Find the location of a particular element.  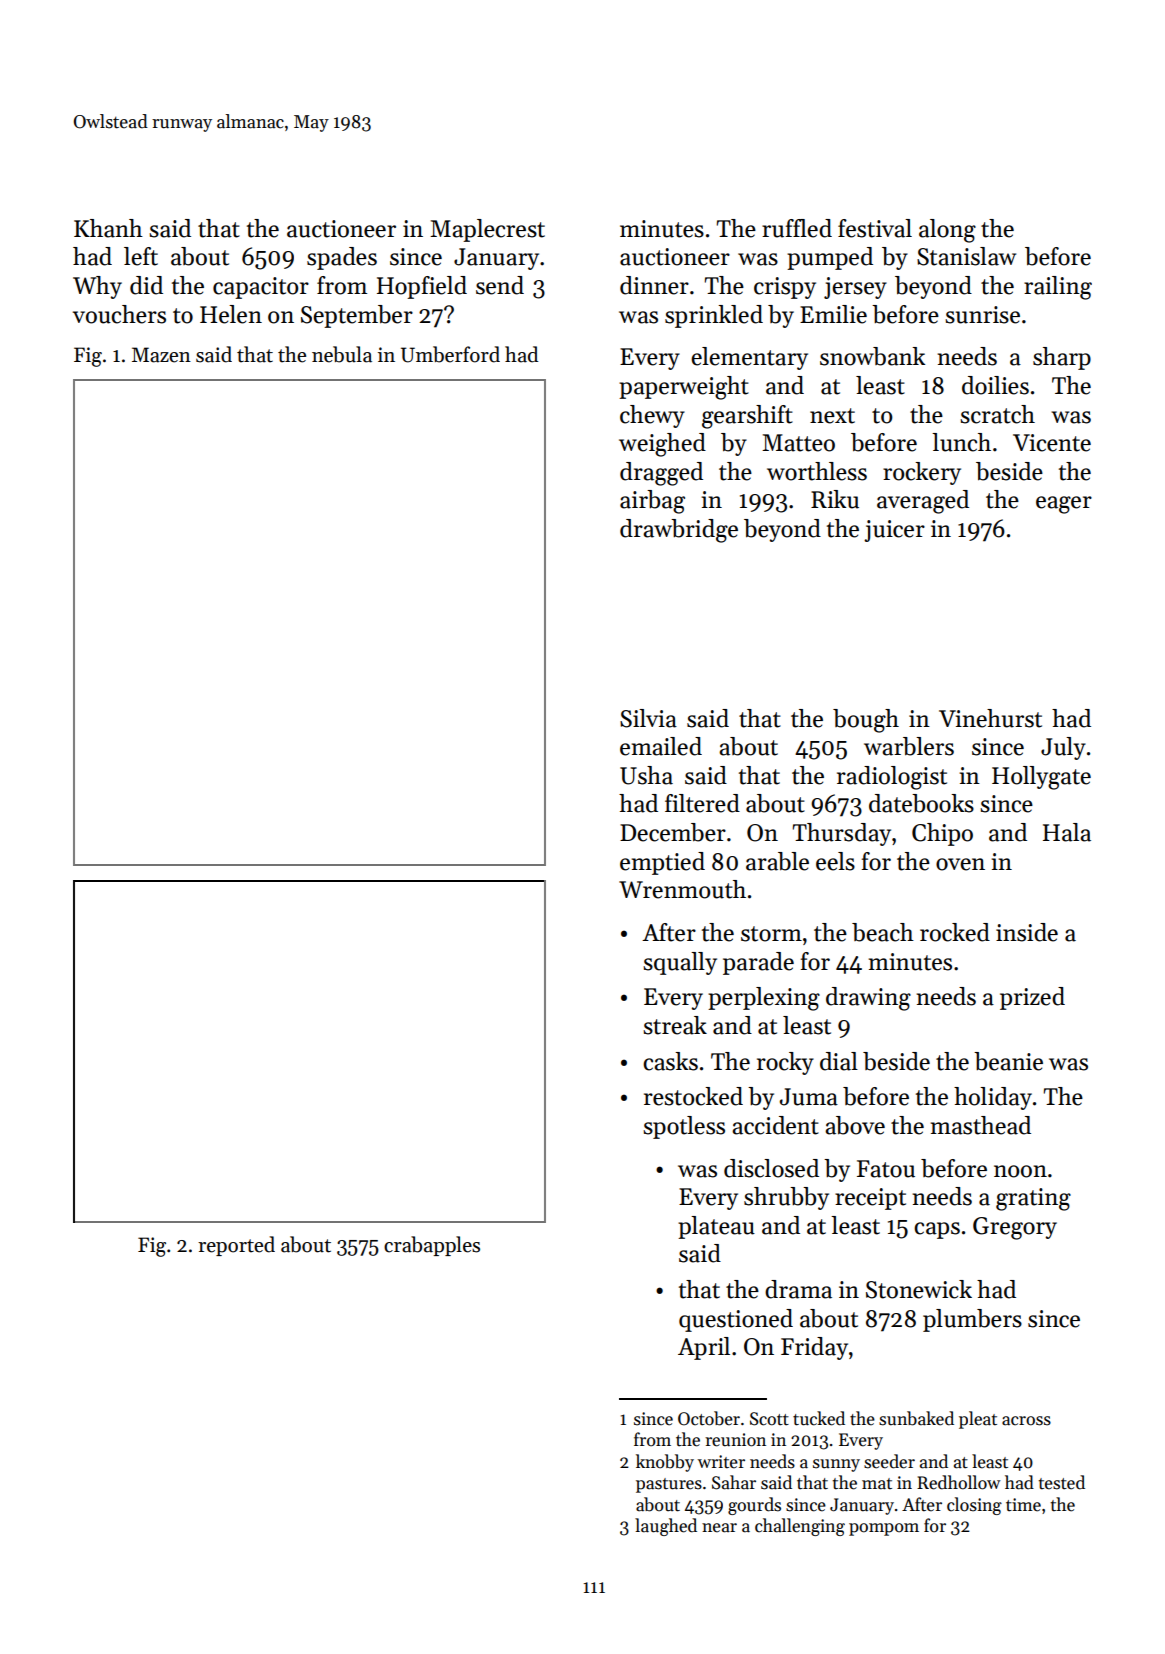

drawbridge is located at coordinates (679, 531).
